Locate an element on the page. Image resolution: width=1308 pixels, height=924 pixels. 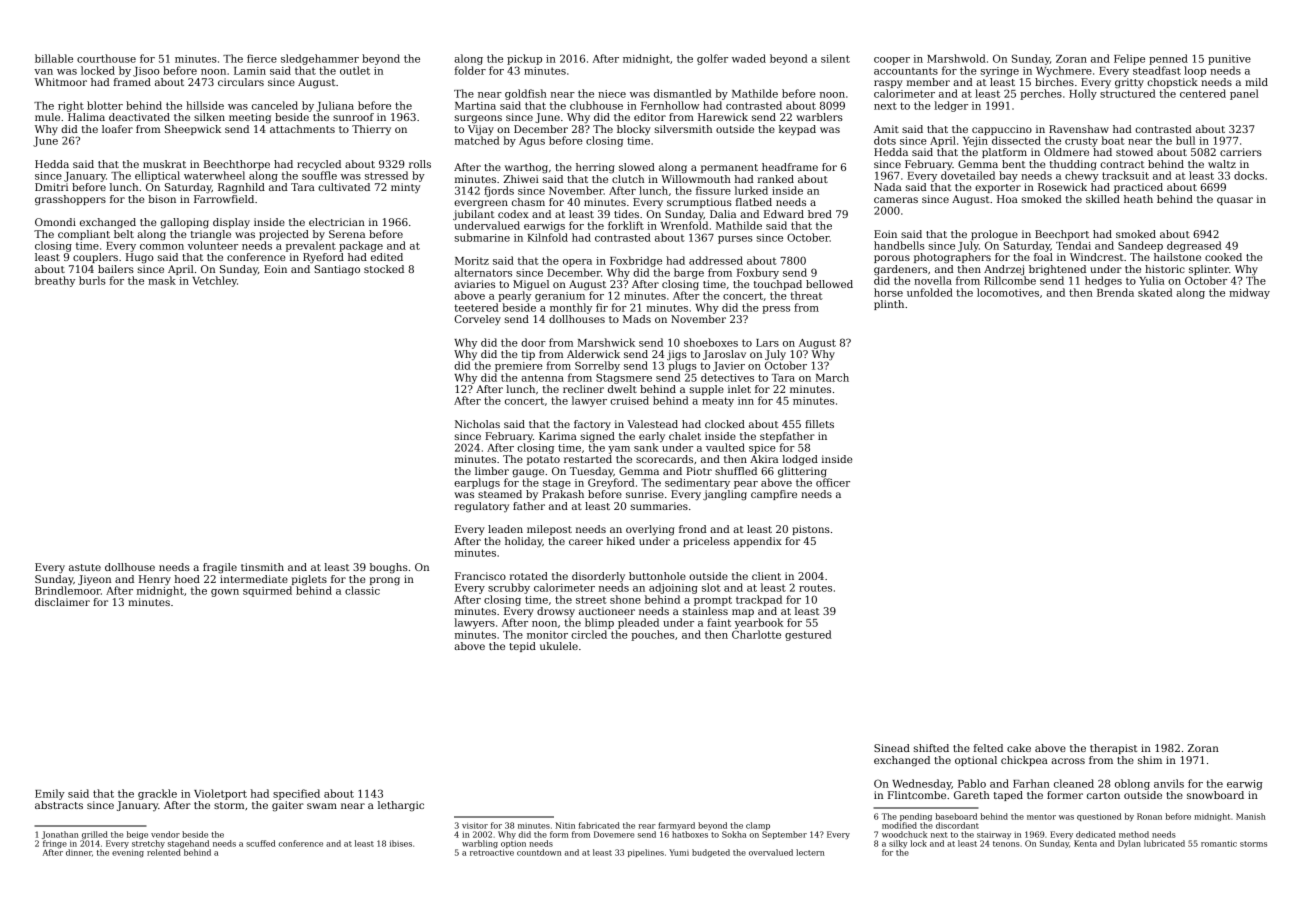
warthog is located at coordinates (526, 168).
